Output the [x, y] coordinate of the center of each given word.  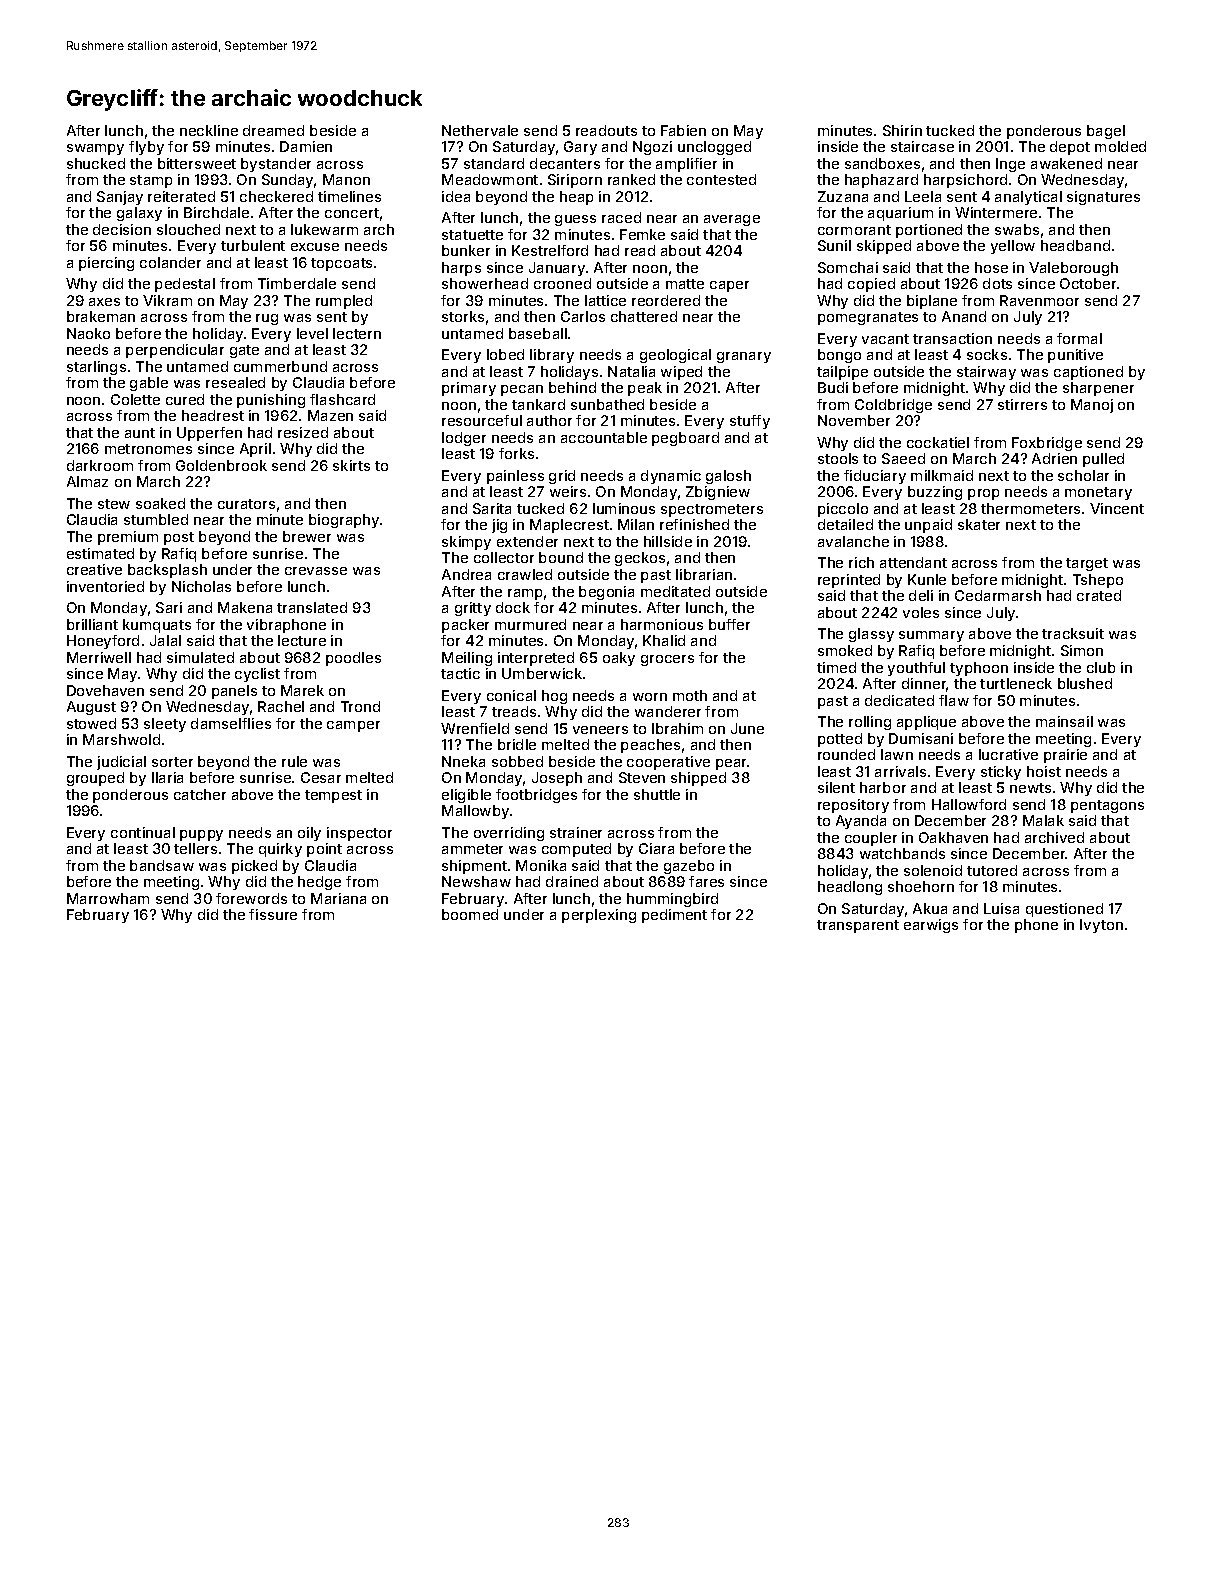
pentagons [1107, 806]
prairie [1065, 756]
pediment [674, 916]
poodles [353, 659]
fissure [273, 914]
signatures [1103, 198]
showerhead [485, 283]
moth [690, 695]
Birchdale [216, 212]
